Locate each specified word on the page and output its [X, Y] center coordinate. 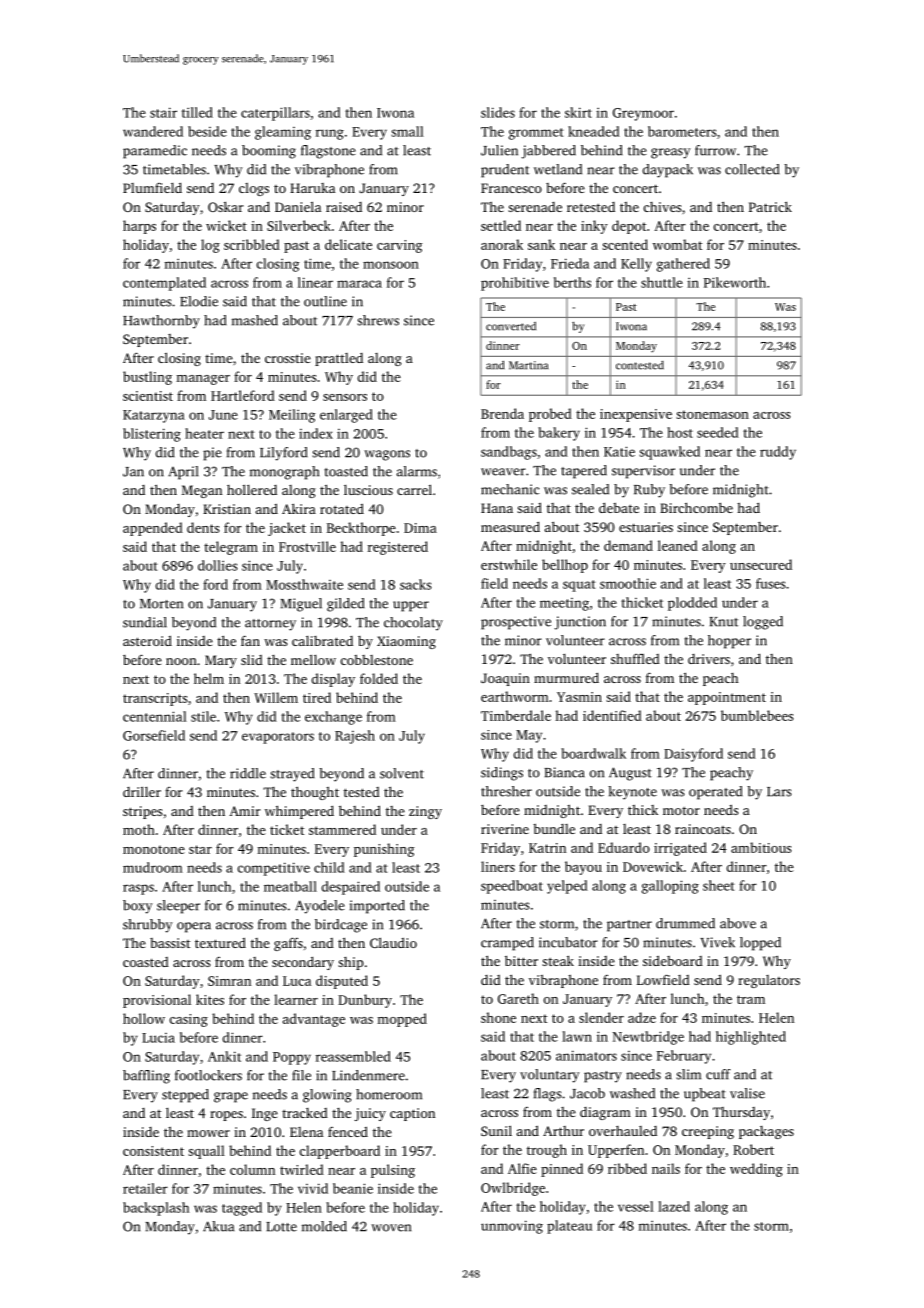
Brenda [502, 413]
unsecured [761, 564]
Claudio [393, 942]
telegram [231, 548]
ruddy [778, 453]
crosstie [288, 358]
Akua [218, 1226]
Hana [497, 508]
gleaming [283, 133]
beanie [353, 1188]
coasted [146, 962]
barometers [682, 131]
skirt [578, 112]
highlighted [751, 1038]
